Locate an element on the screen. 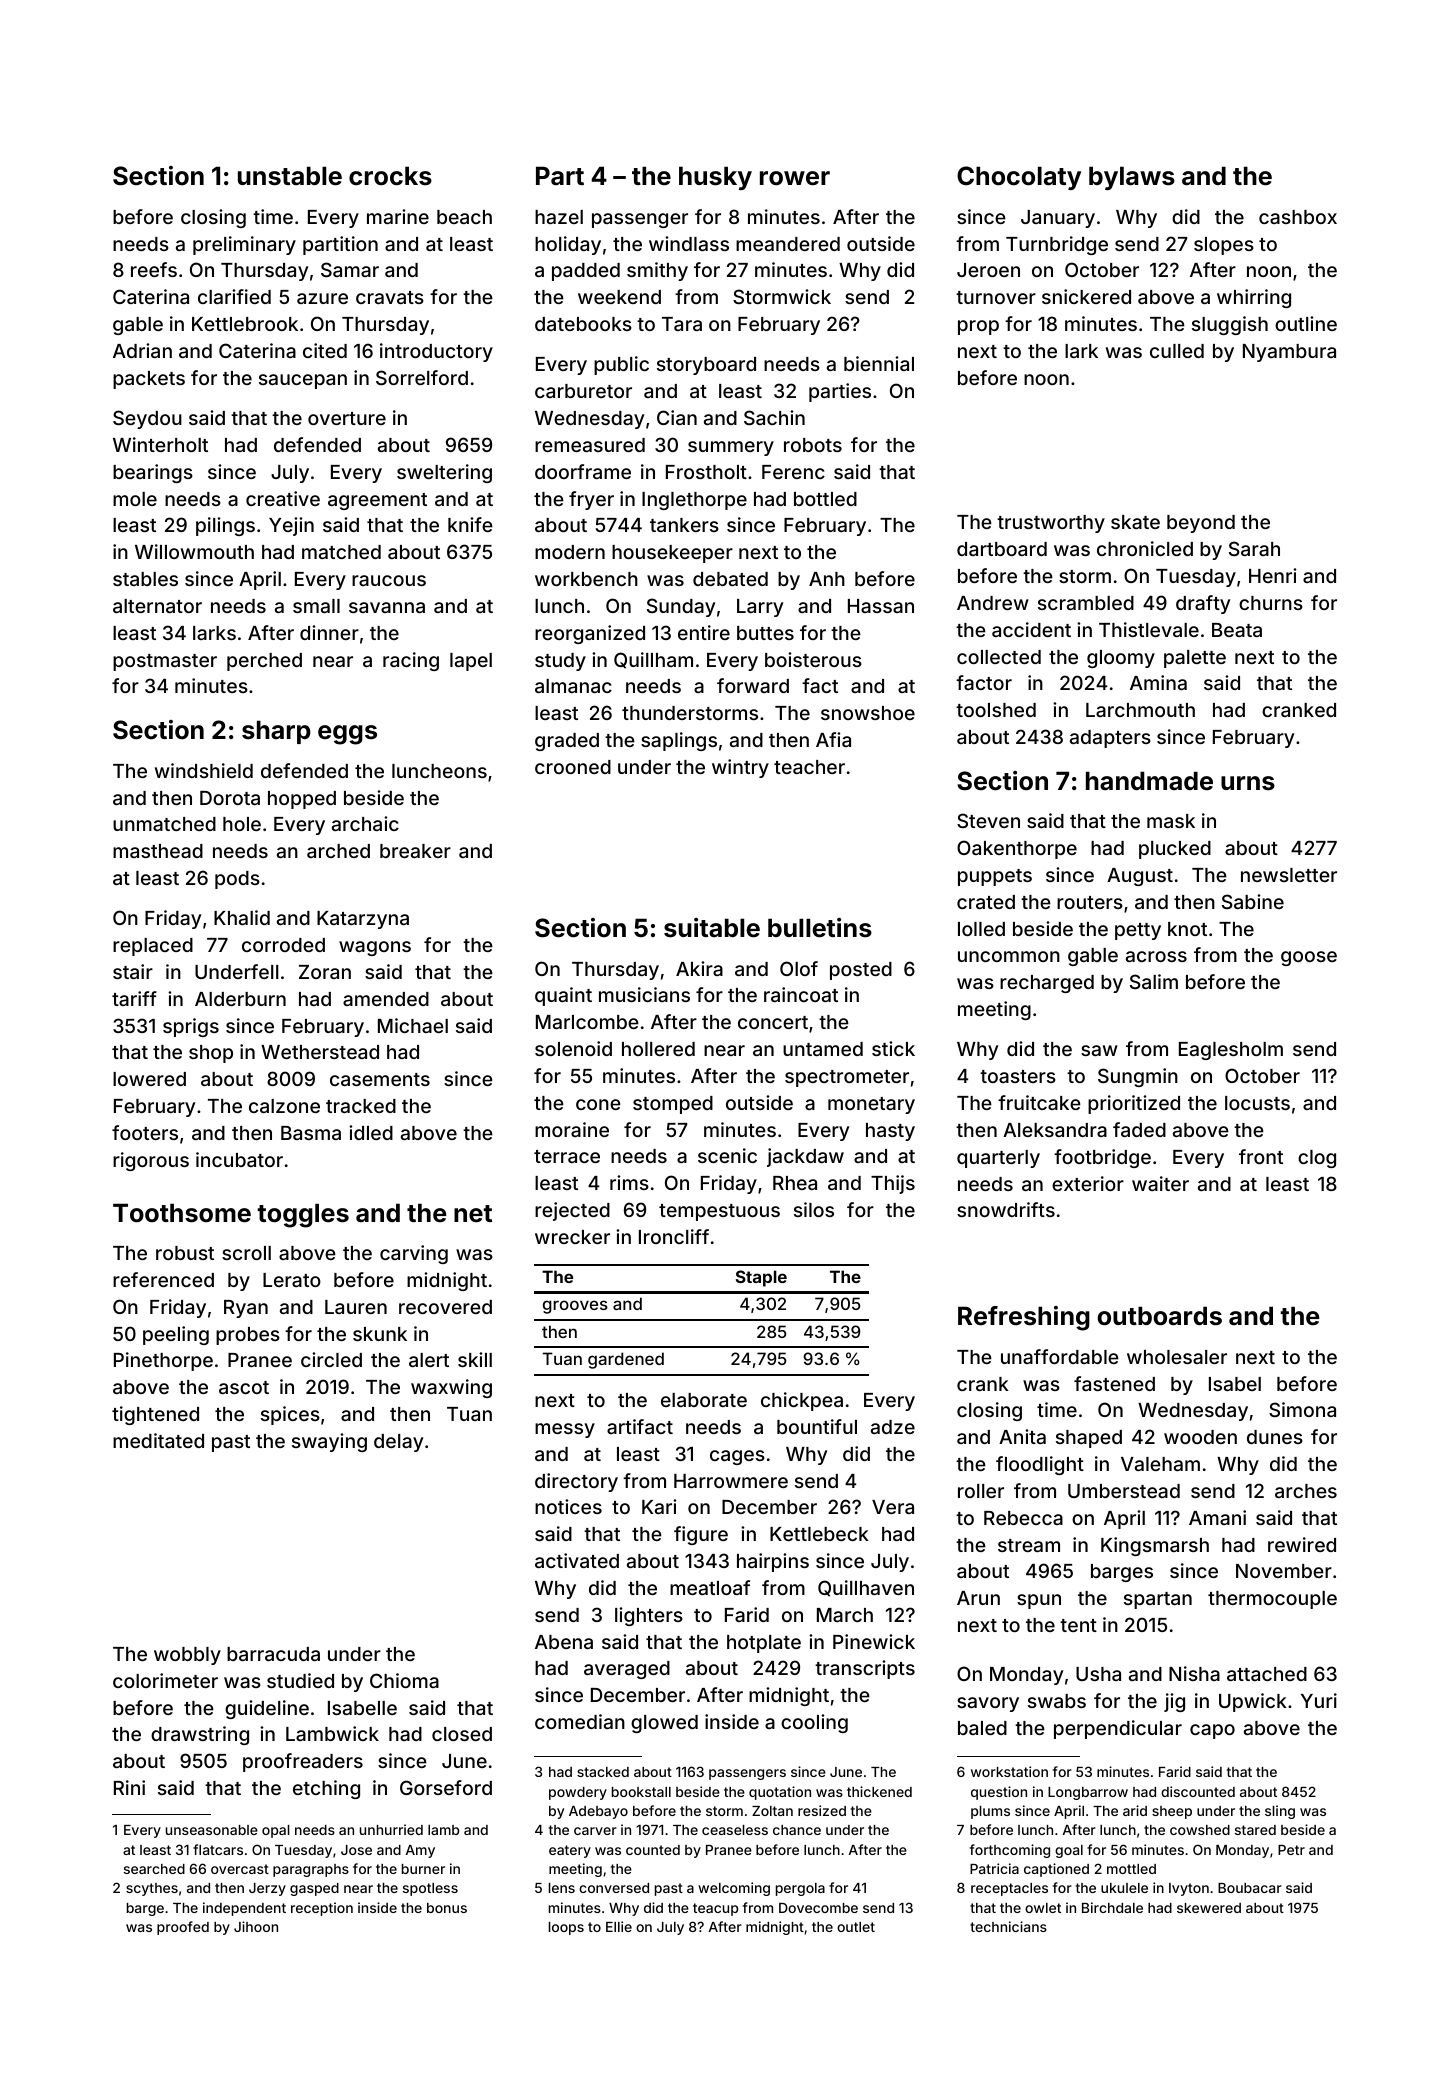 The height and width of the screenshot is (2100, 1450). reefs is located at coordinates (154, 269).
